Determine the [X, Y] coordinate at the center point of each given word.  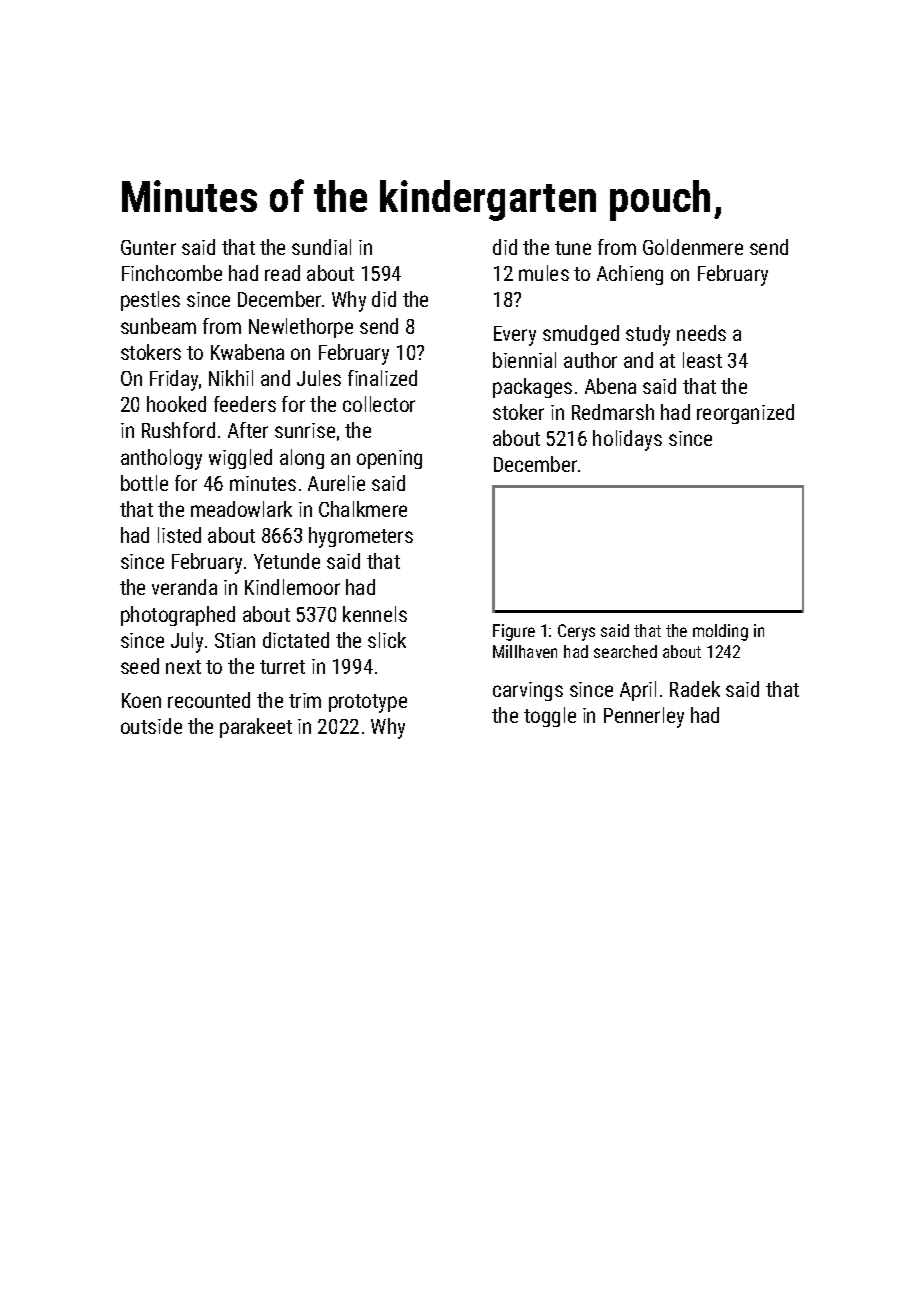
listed [179, 535]
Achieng [630, 275]
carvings [528, 691]
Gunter [148, 247]
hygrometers [361, 537]
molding [720, 632]
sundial [321, 247]
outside [151, 726]
